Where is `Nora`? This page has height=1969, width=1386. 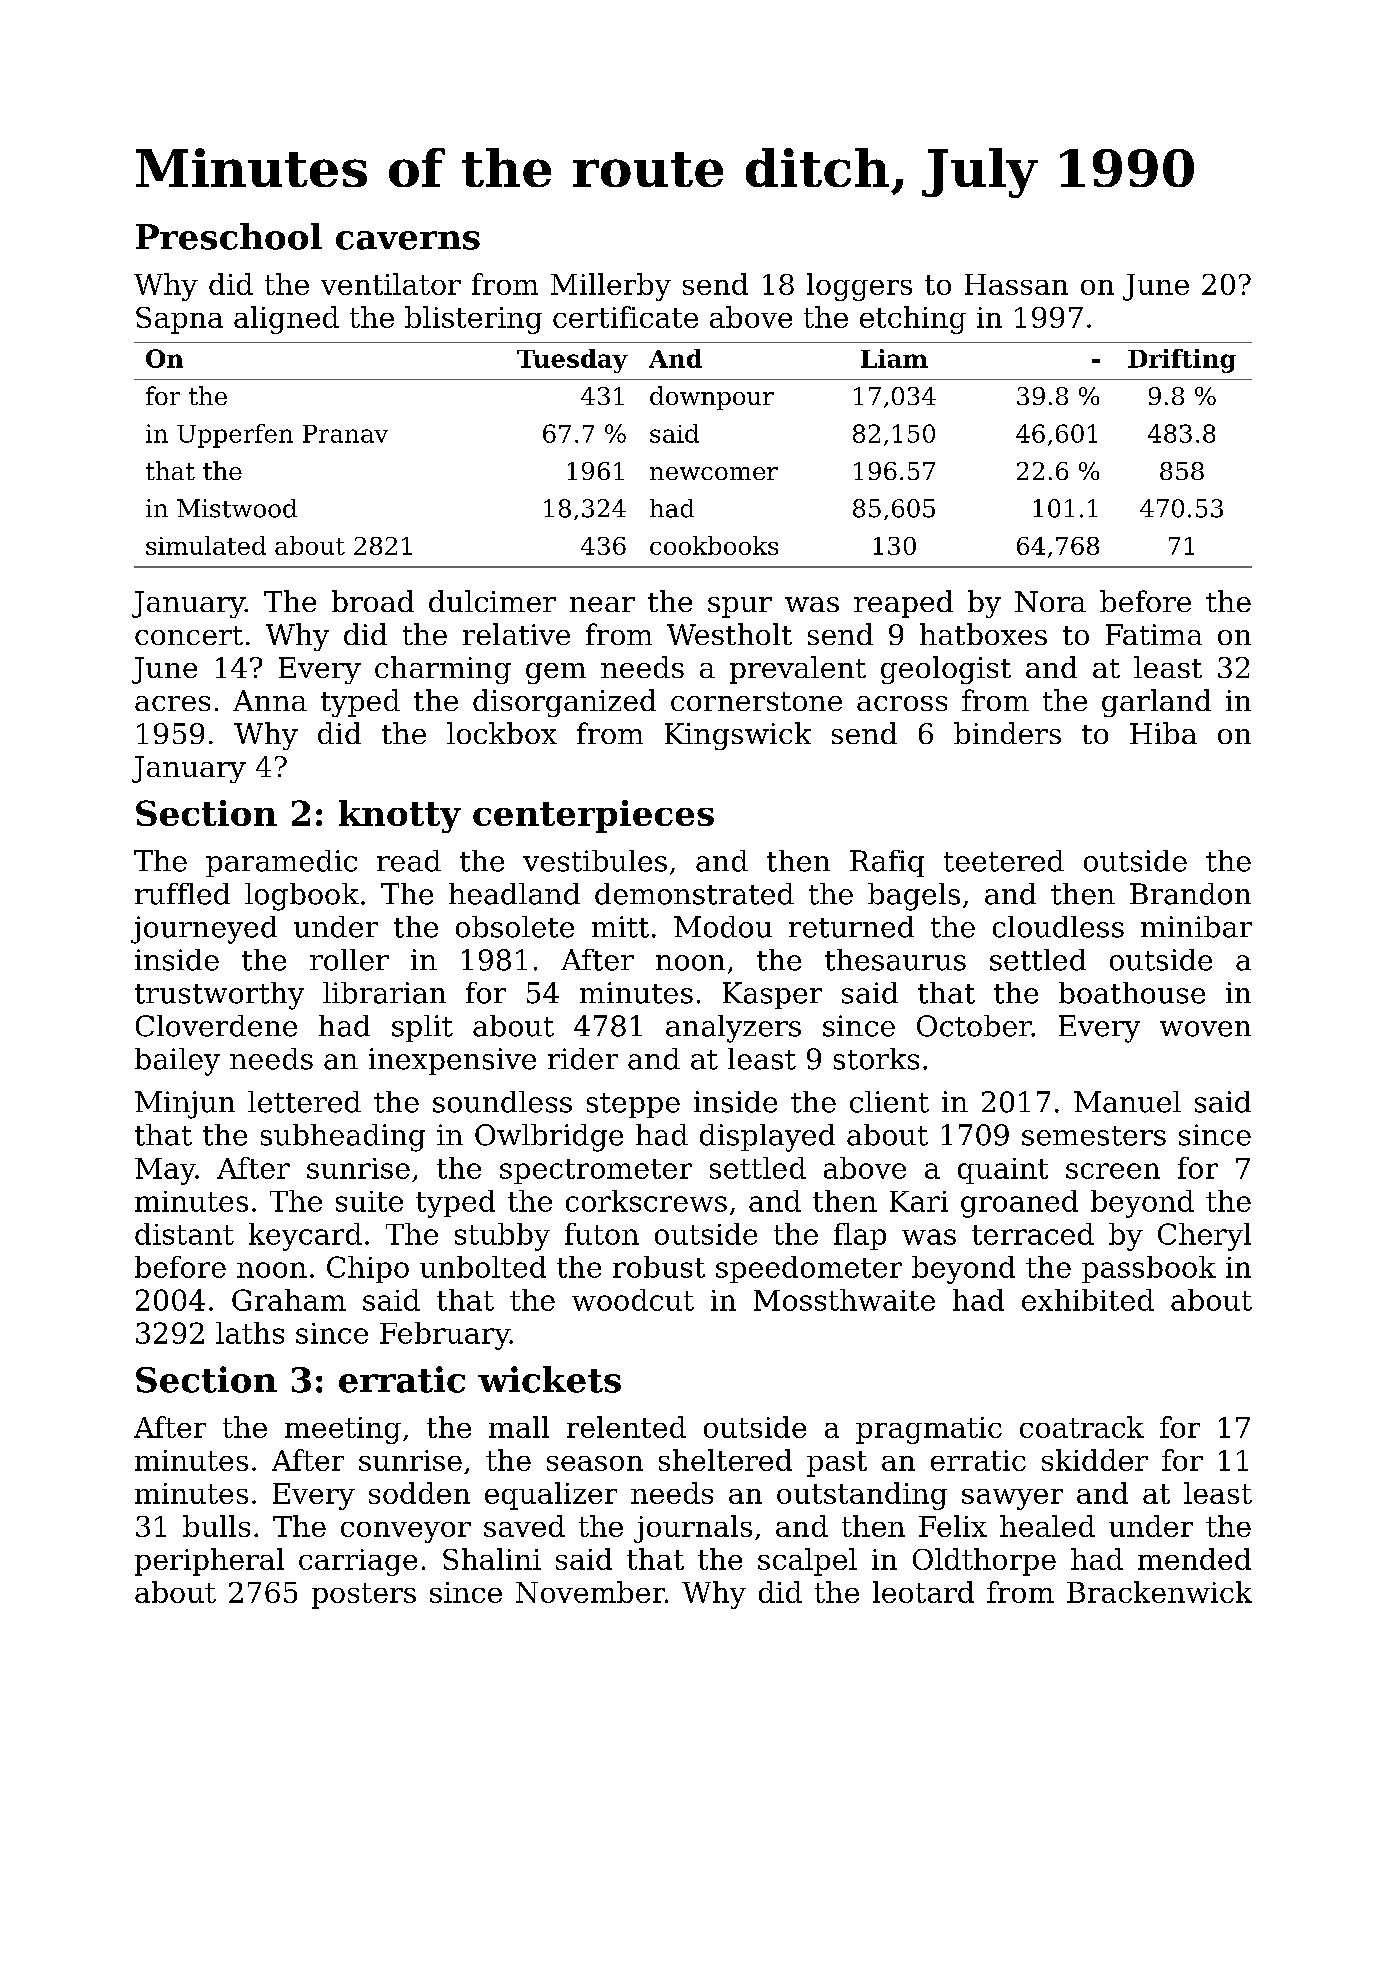 Nora is located at coordinates (1050, 601).
